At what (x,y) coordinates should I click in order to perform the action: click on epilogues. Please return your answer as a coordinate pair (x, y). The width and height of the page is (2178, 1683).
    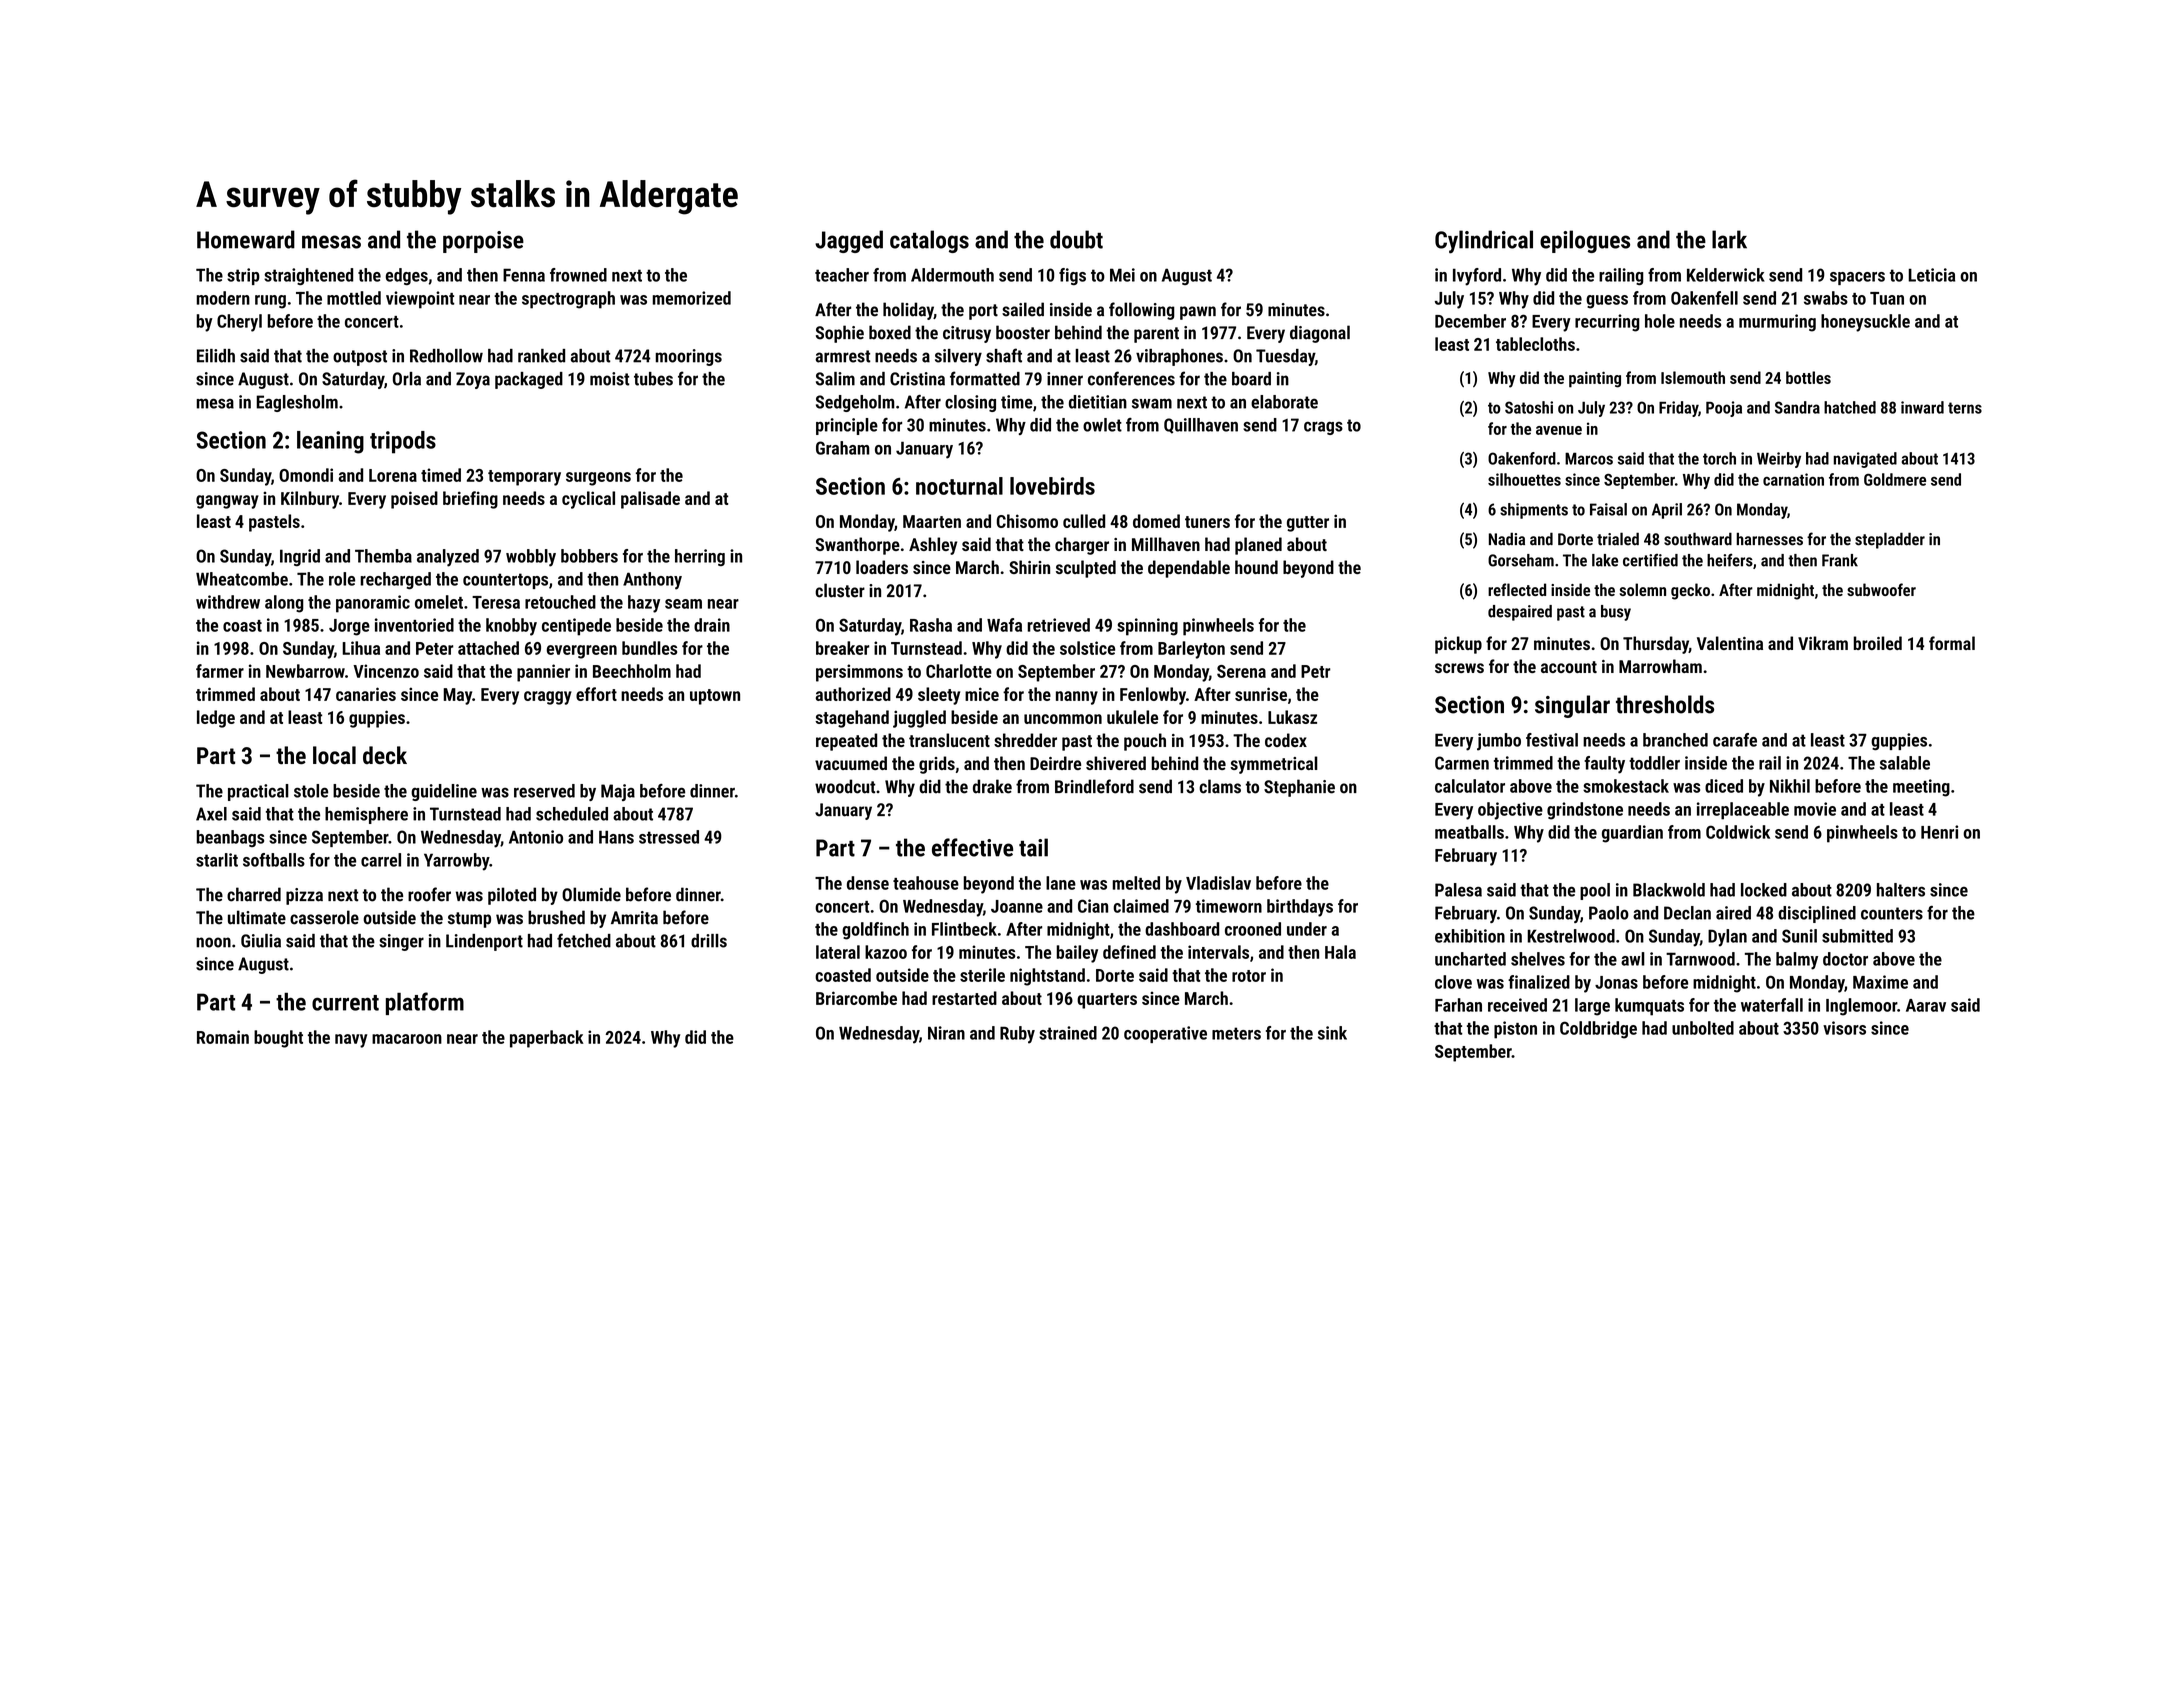
    Looking at the image, I should click on (1585, 241).
